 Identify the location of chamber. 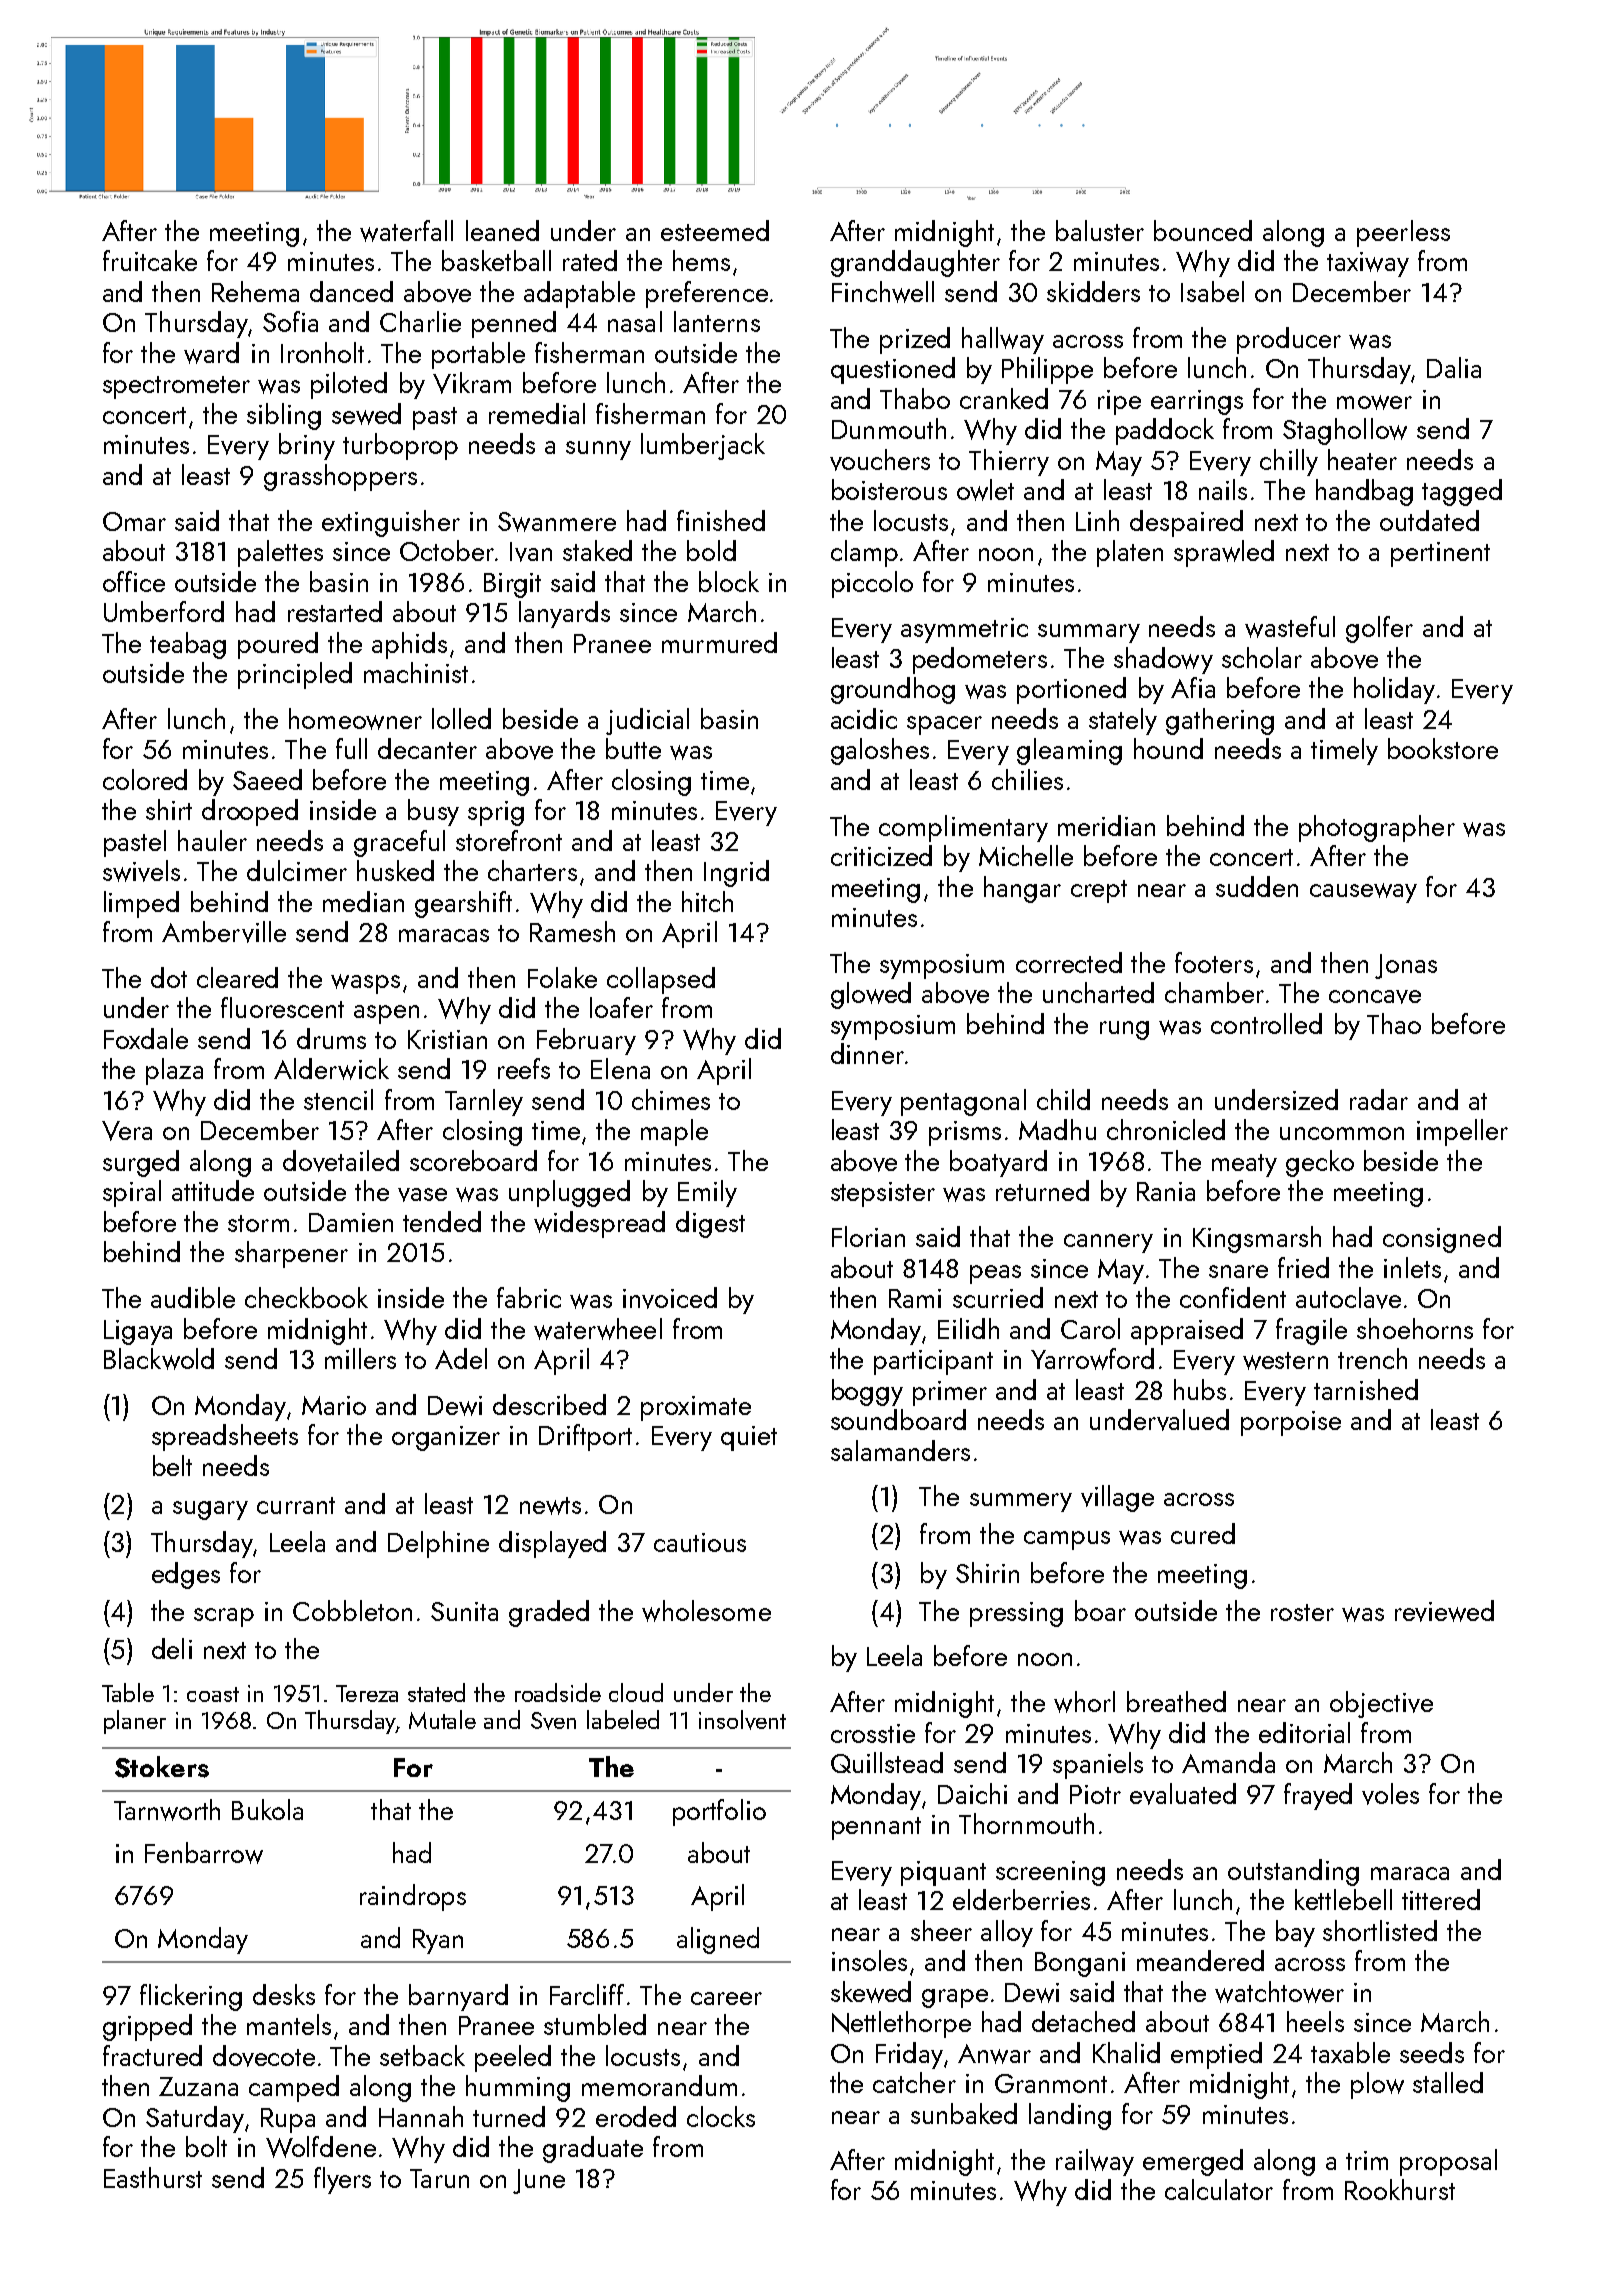
(1214, 992).
